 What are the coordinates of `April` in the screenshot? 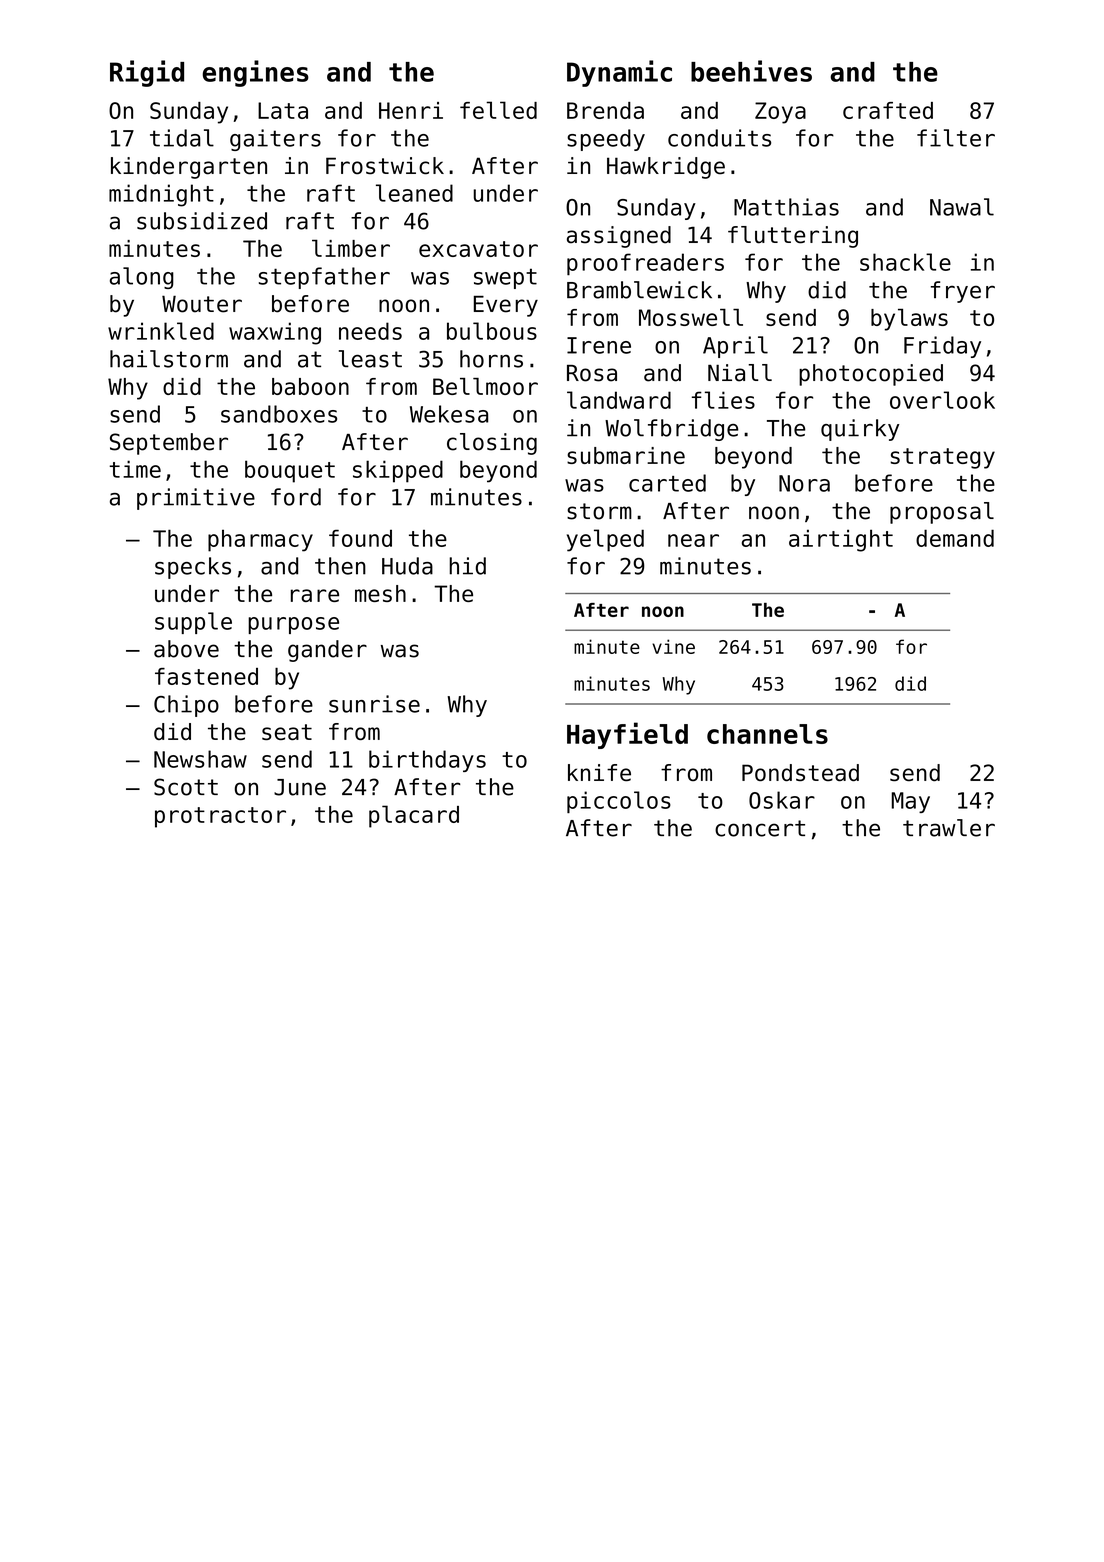 It's located at (735, 347).
